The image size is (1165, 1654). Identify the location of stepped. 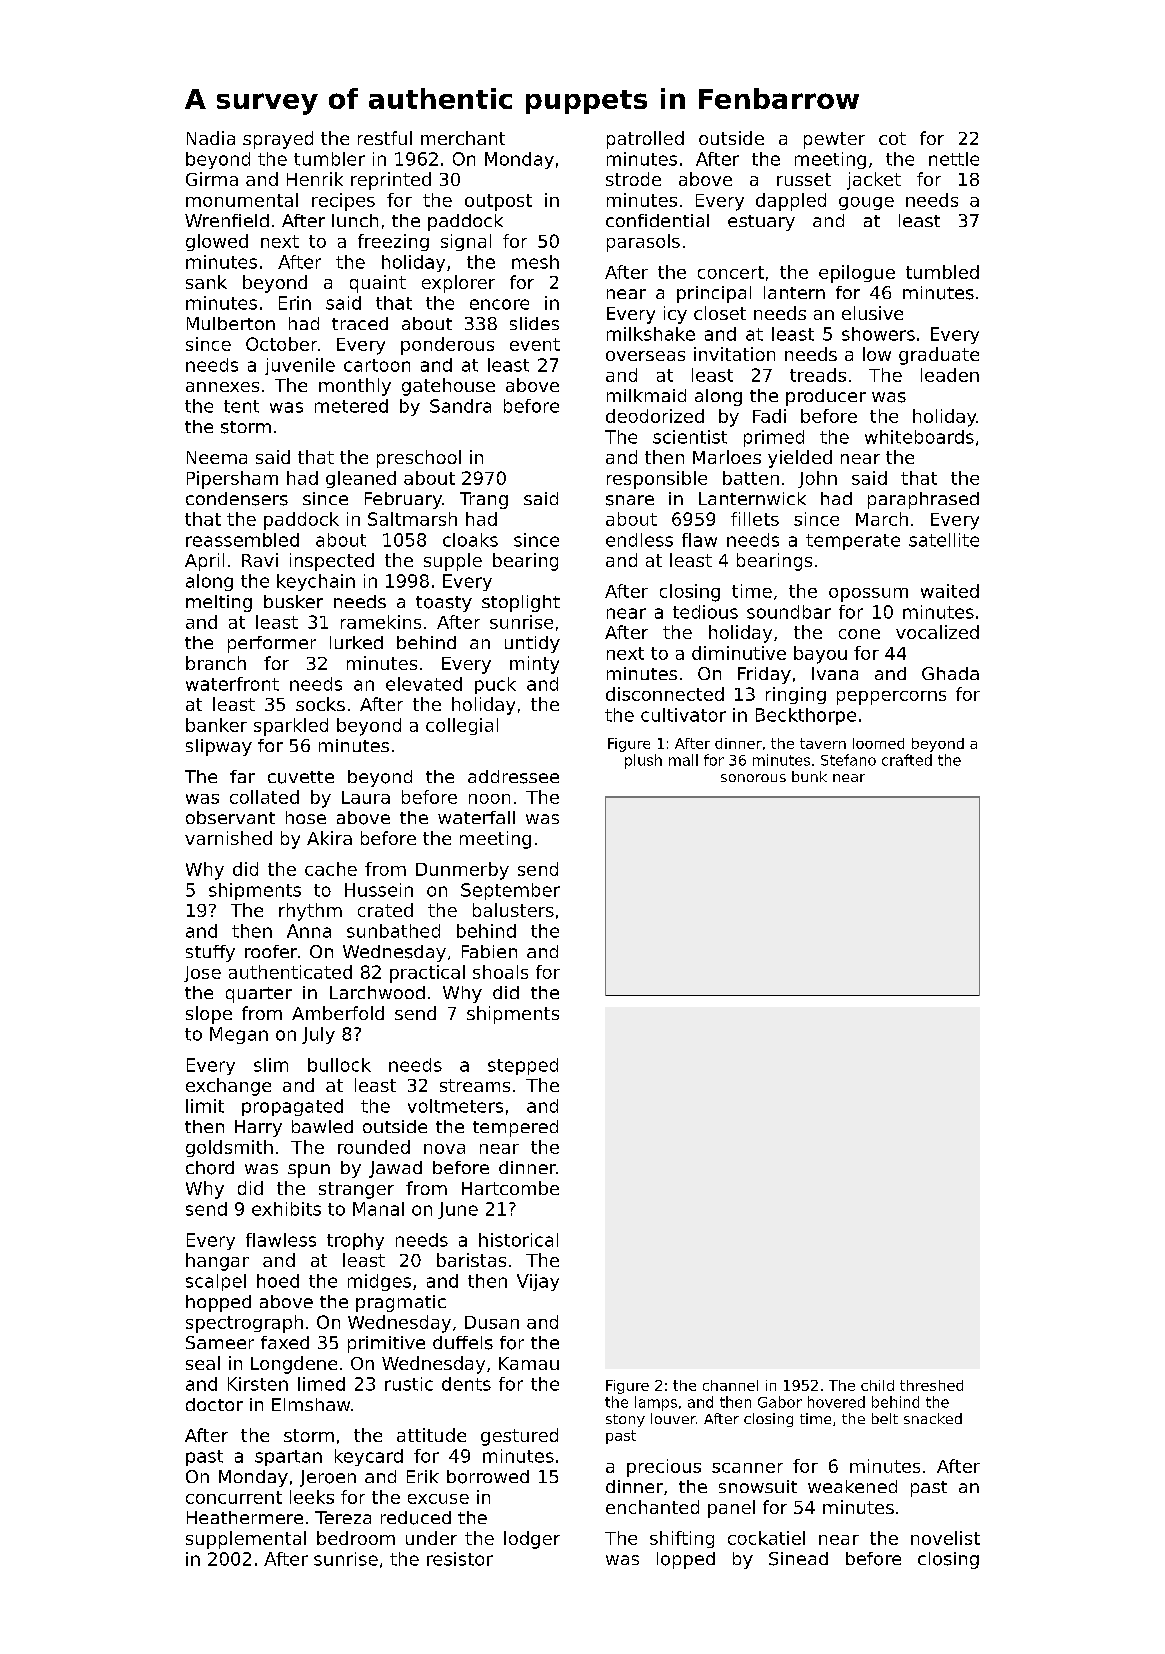
(523, 1066).
